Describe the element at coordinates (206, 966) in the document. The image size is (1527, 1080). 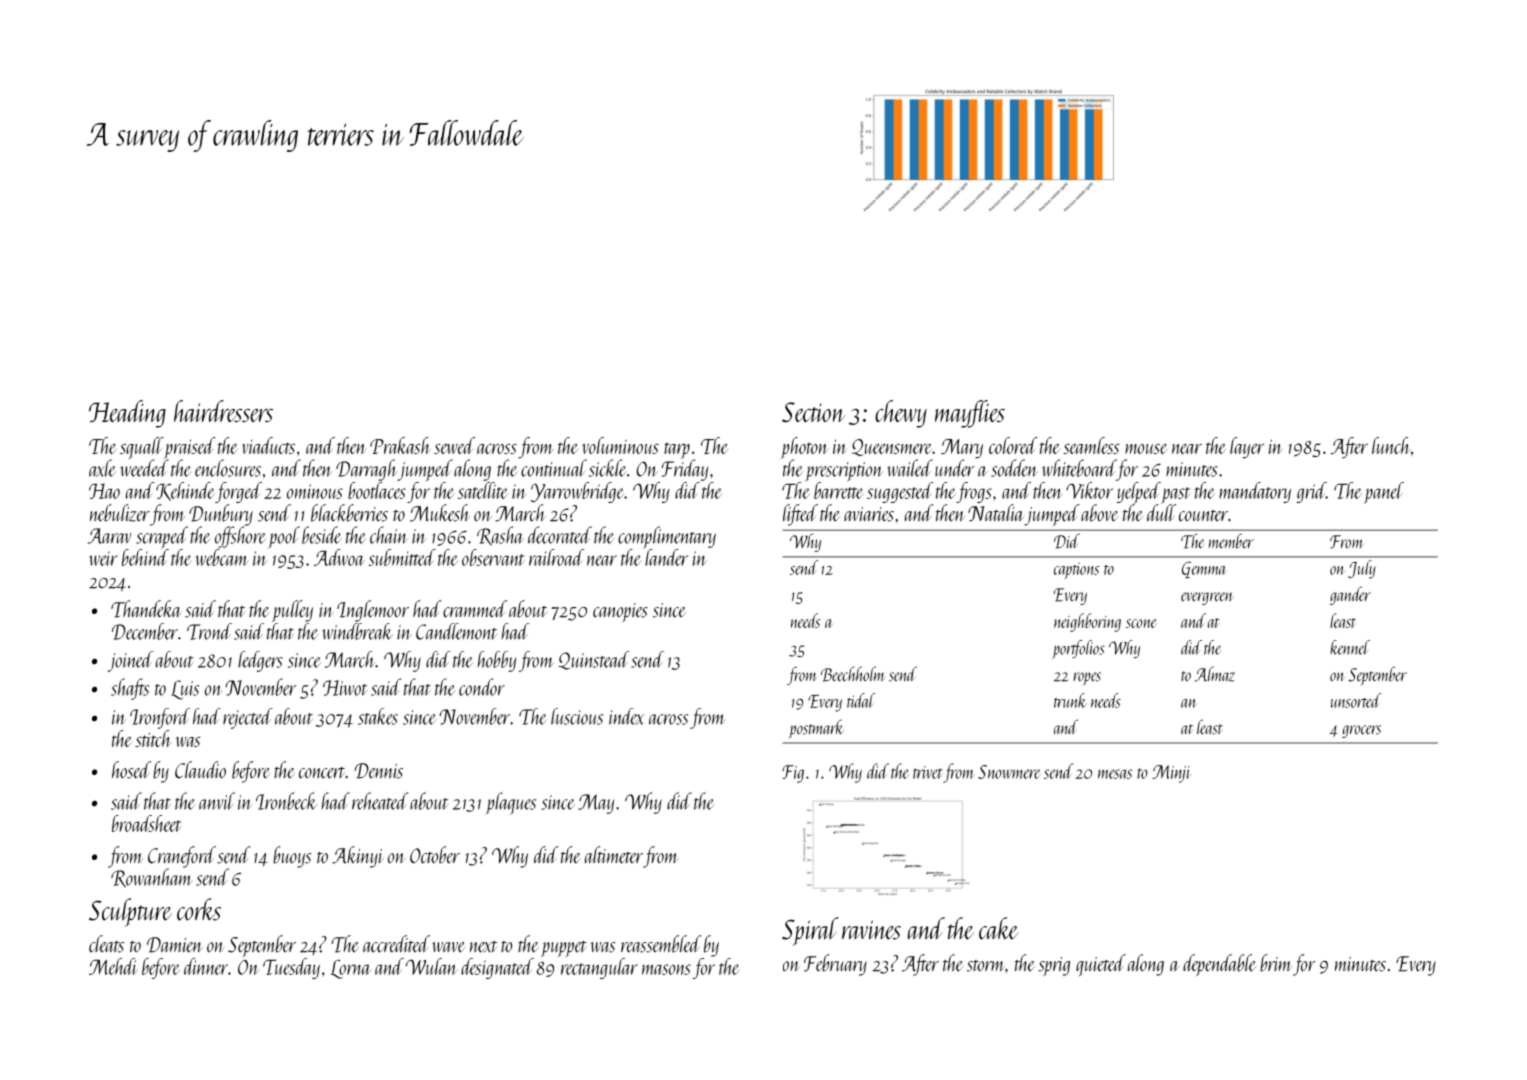
I see `dinner` at that location.
